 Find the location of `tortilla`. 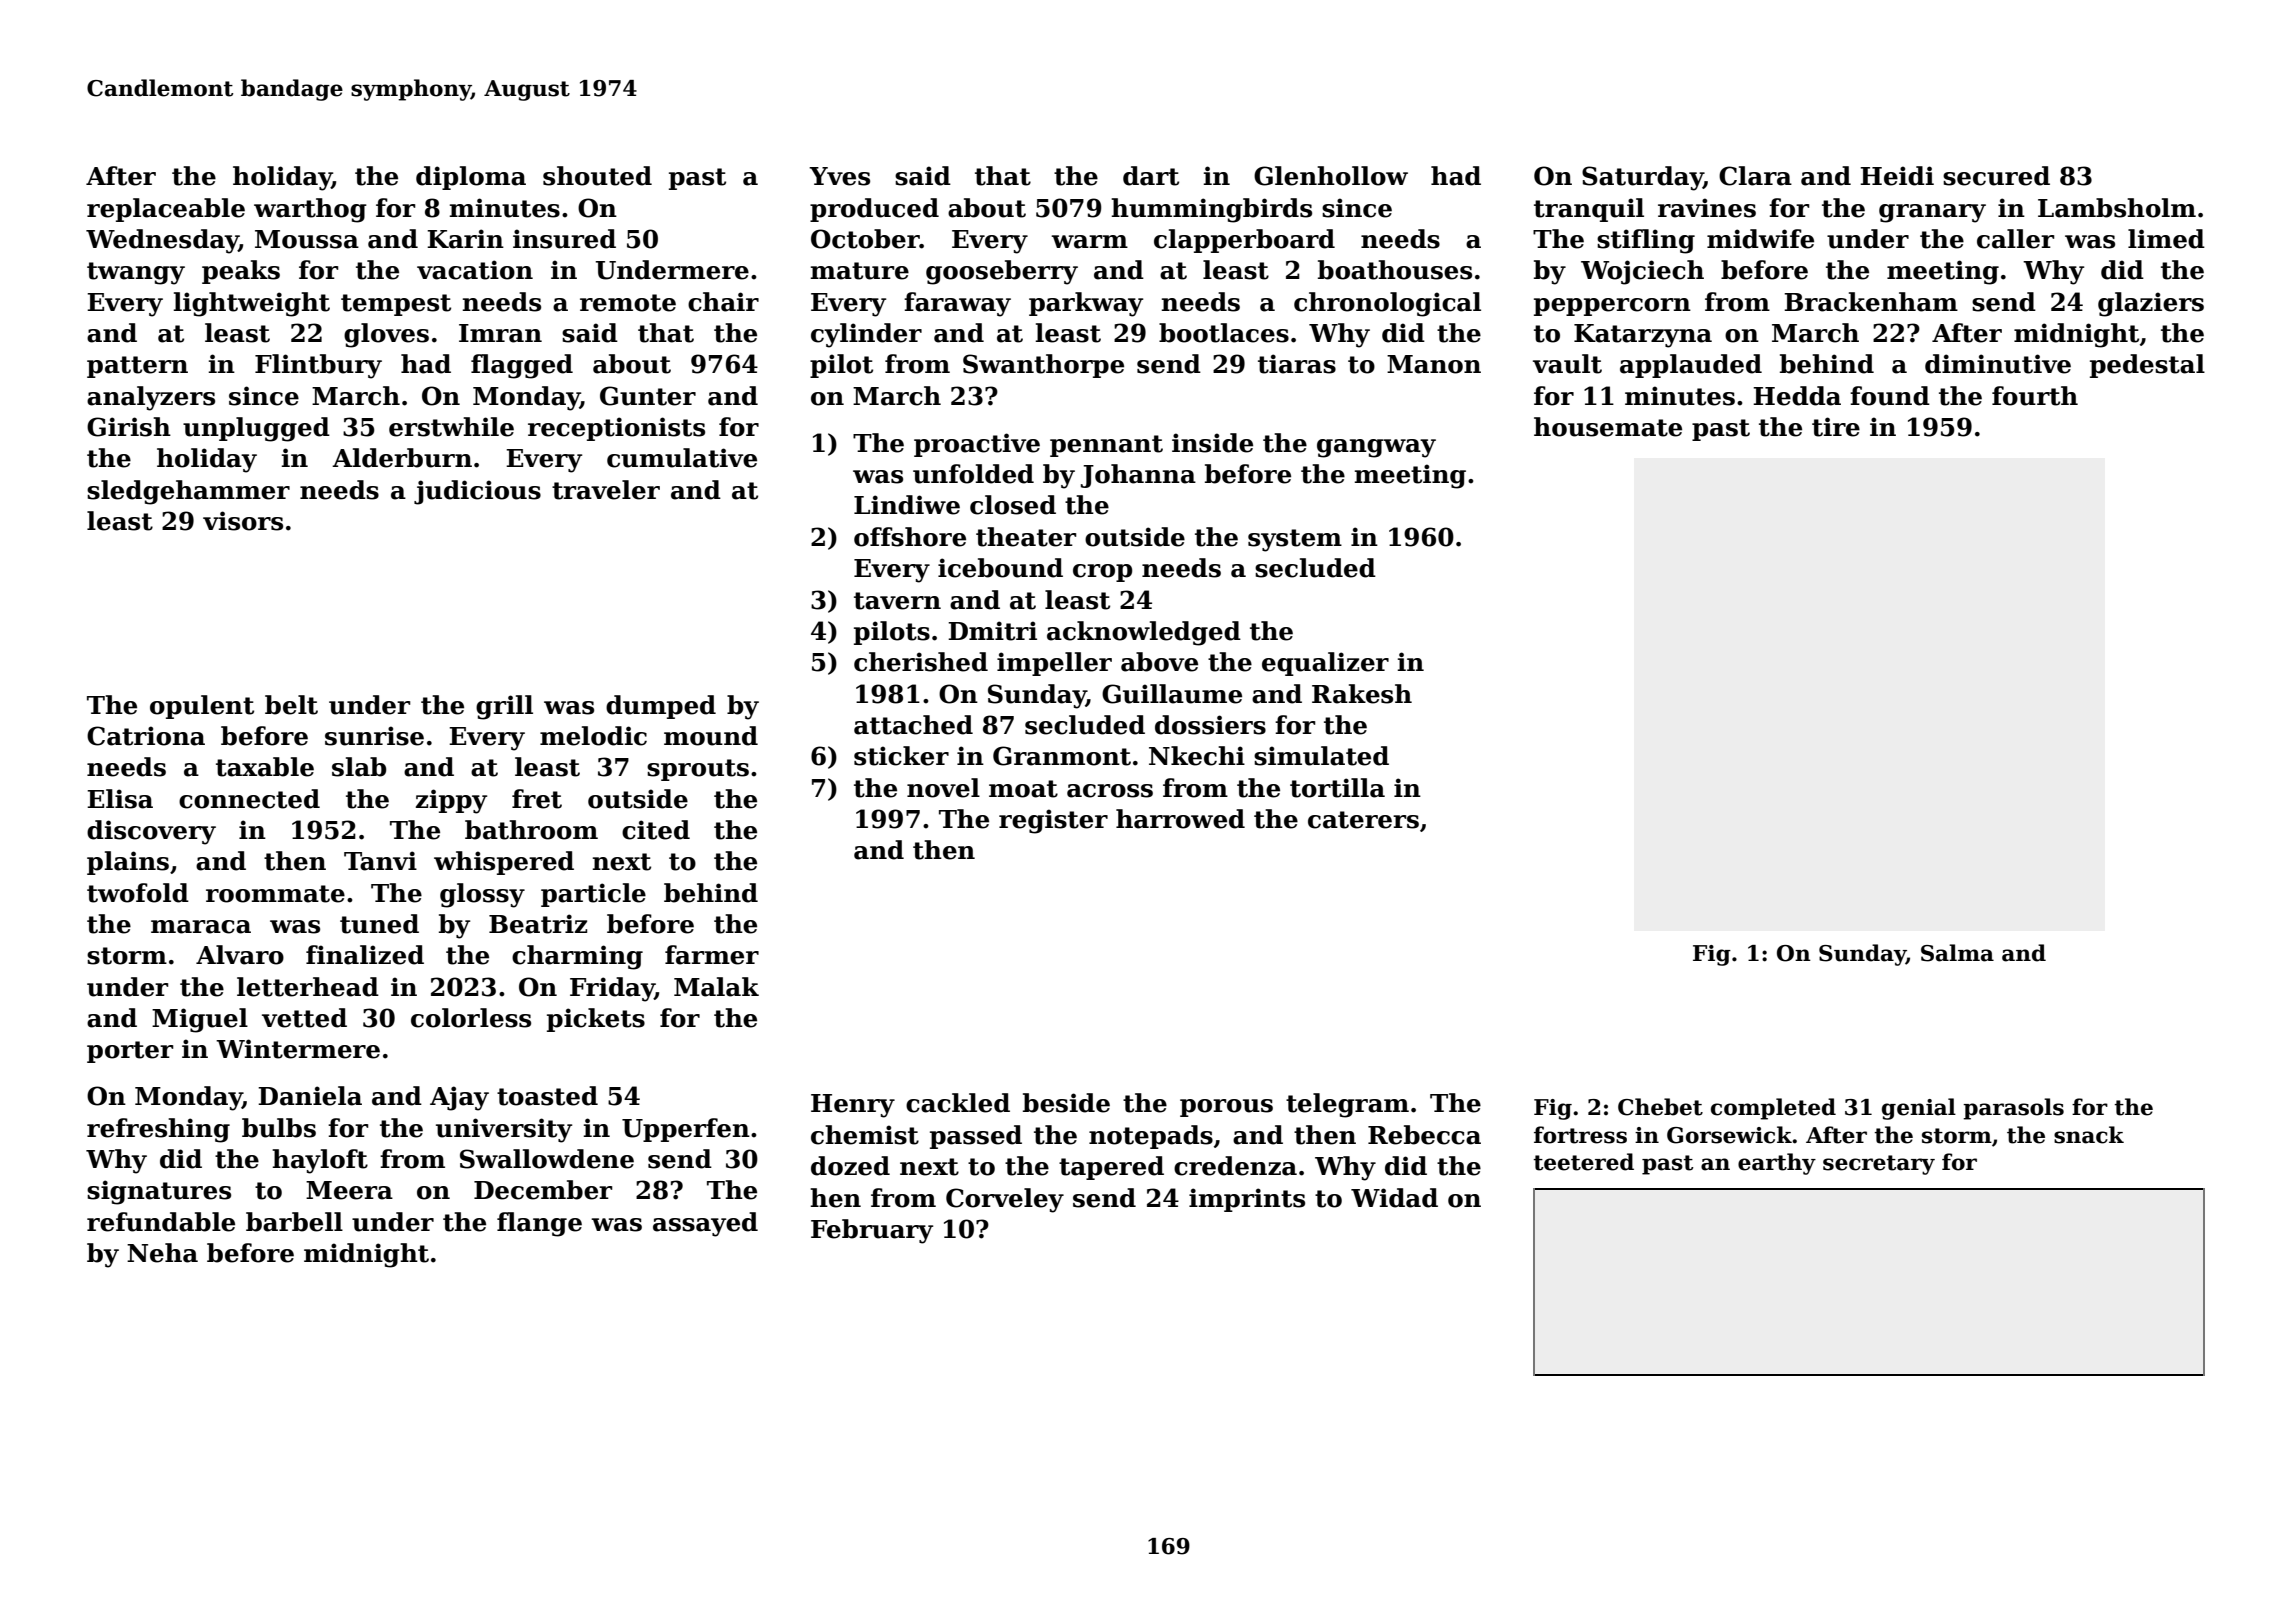

tortilla is located at coordinates (1337, 788).
